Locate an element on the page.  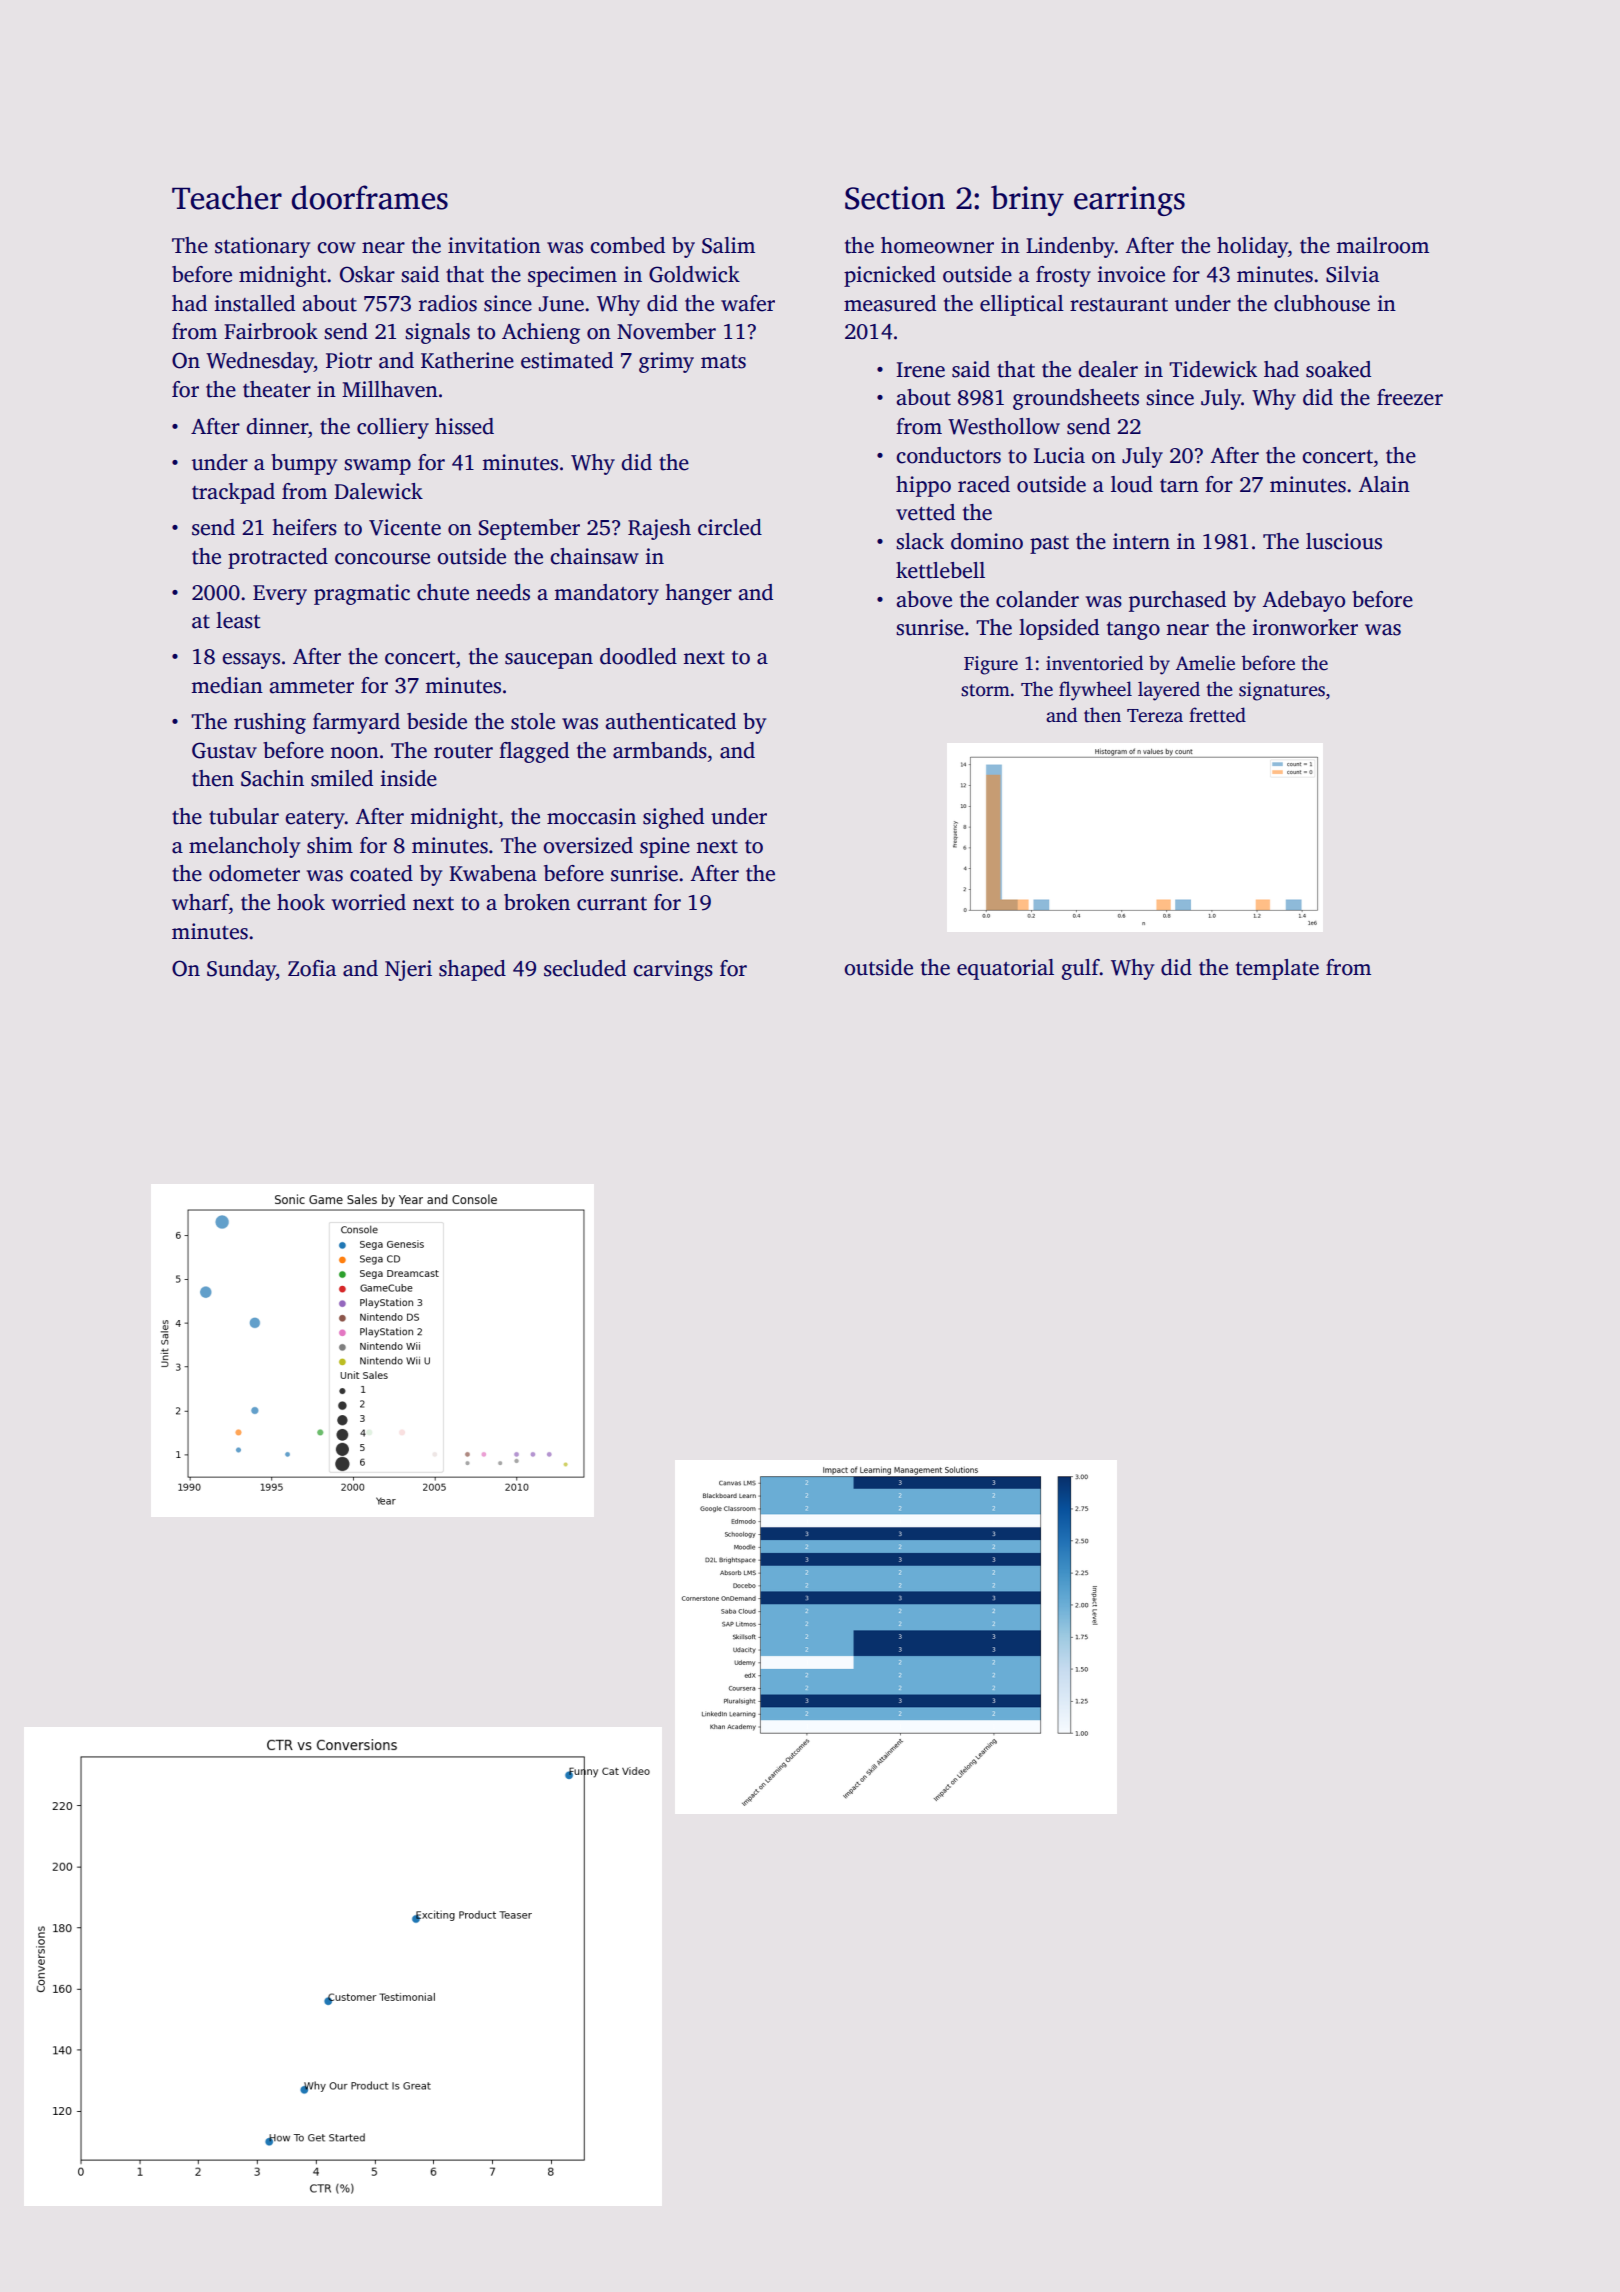
odometer is located at coordinates (254, 873).
